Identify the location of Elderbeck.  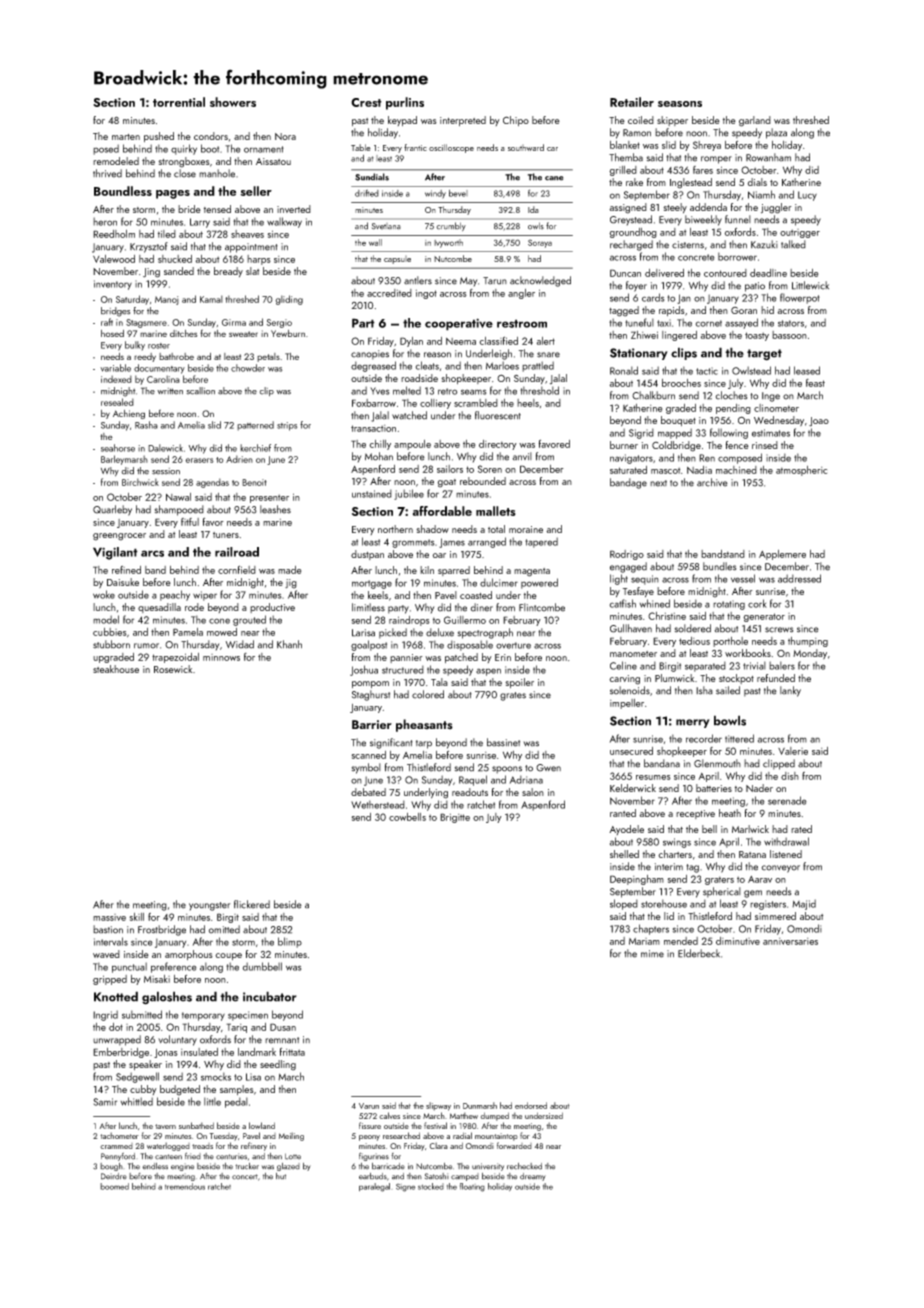
(699, 953).
